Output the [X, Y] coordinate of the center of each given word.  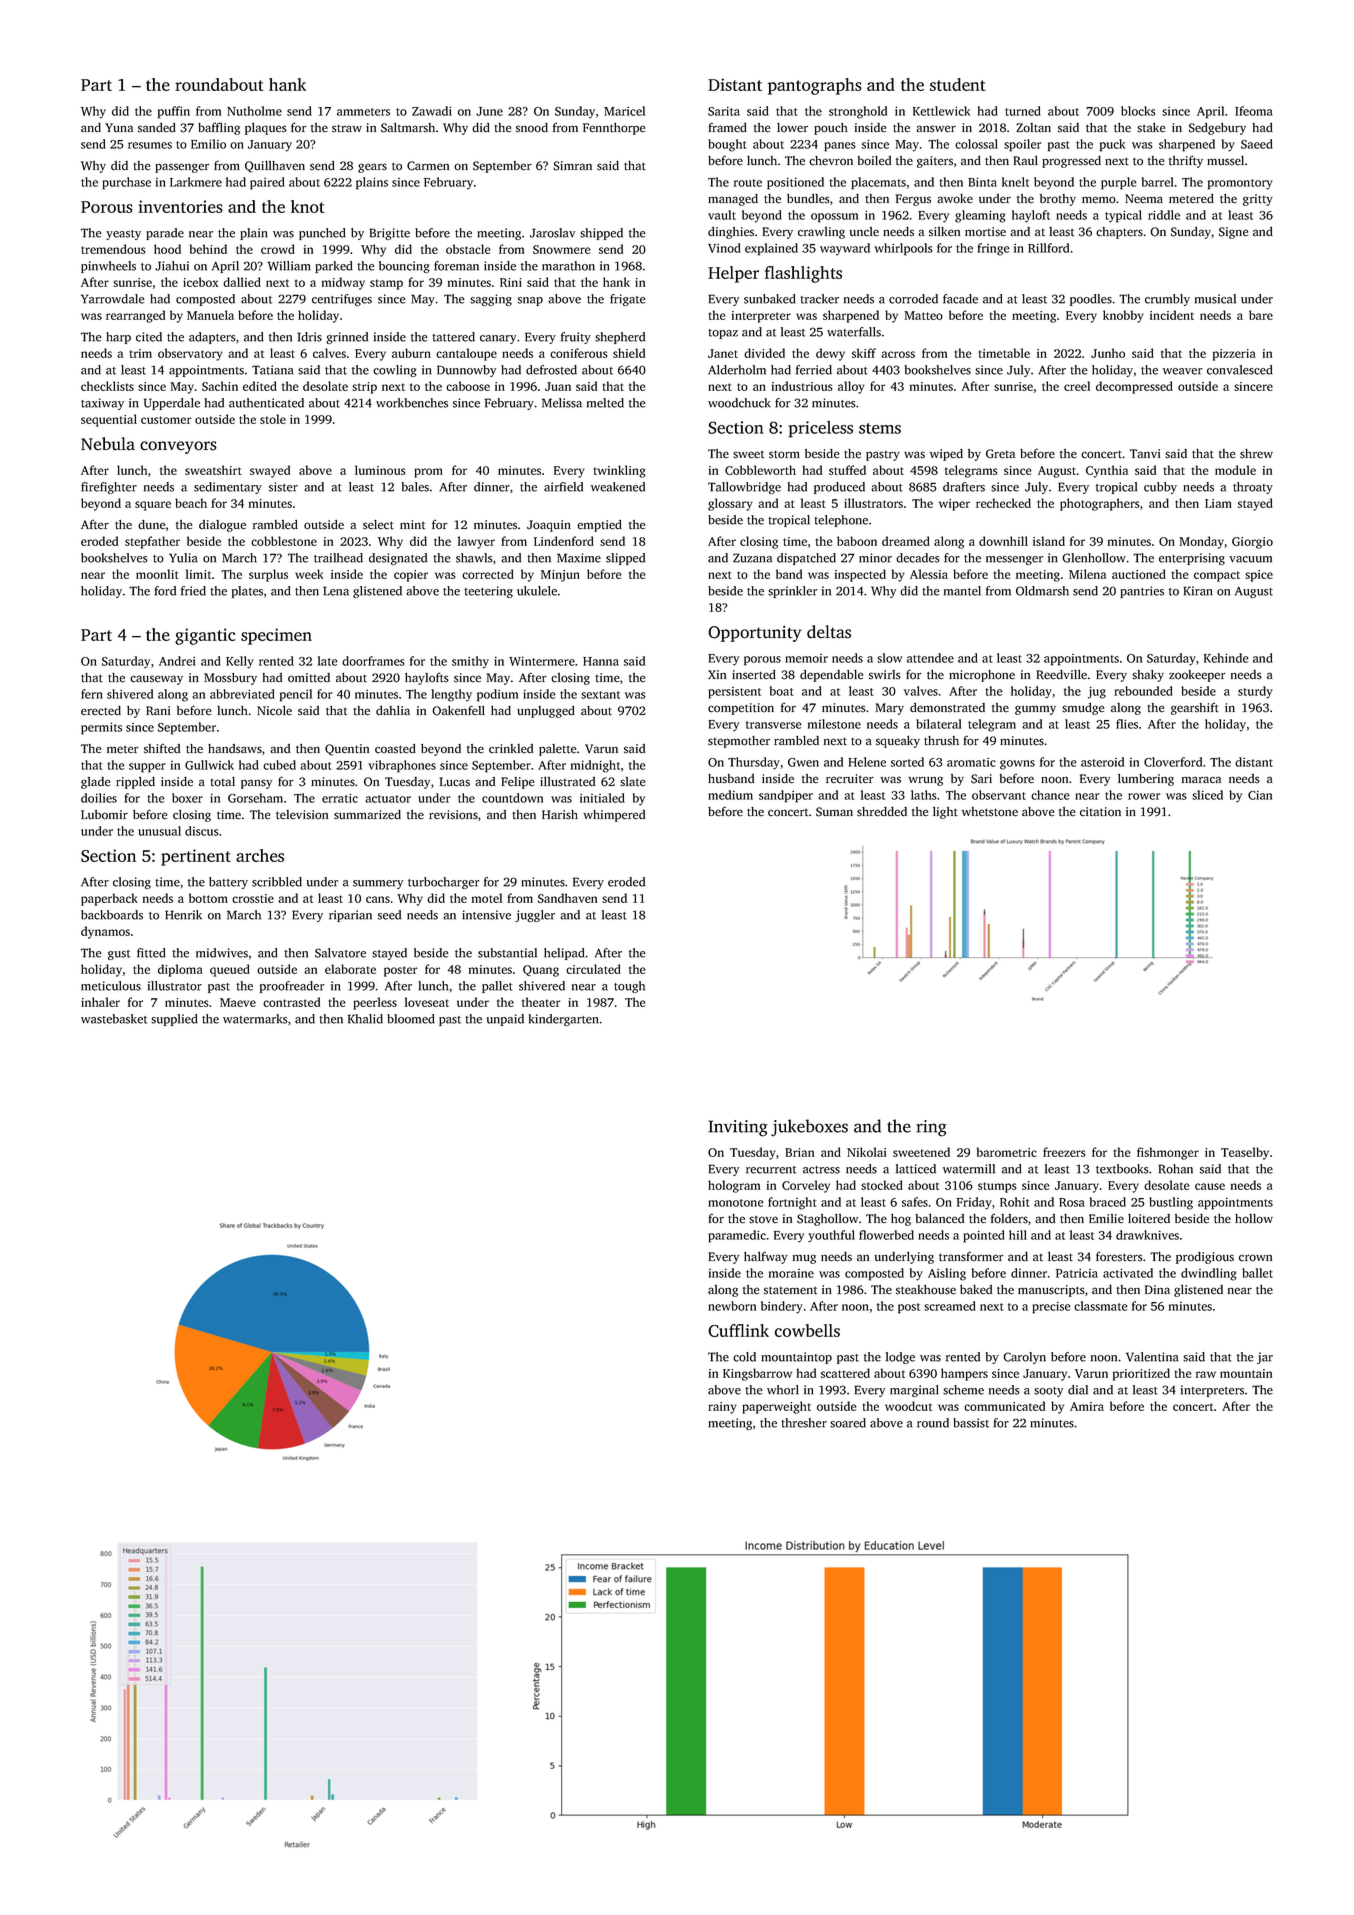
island [1049, 541]
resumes [150, 145]
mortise [985, 232]
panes [840, 147]
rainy [722, 1408]
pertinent [196, 857]
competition [741, 709]
